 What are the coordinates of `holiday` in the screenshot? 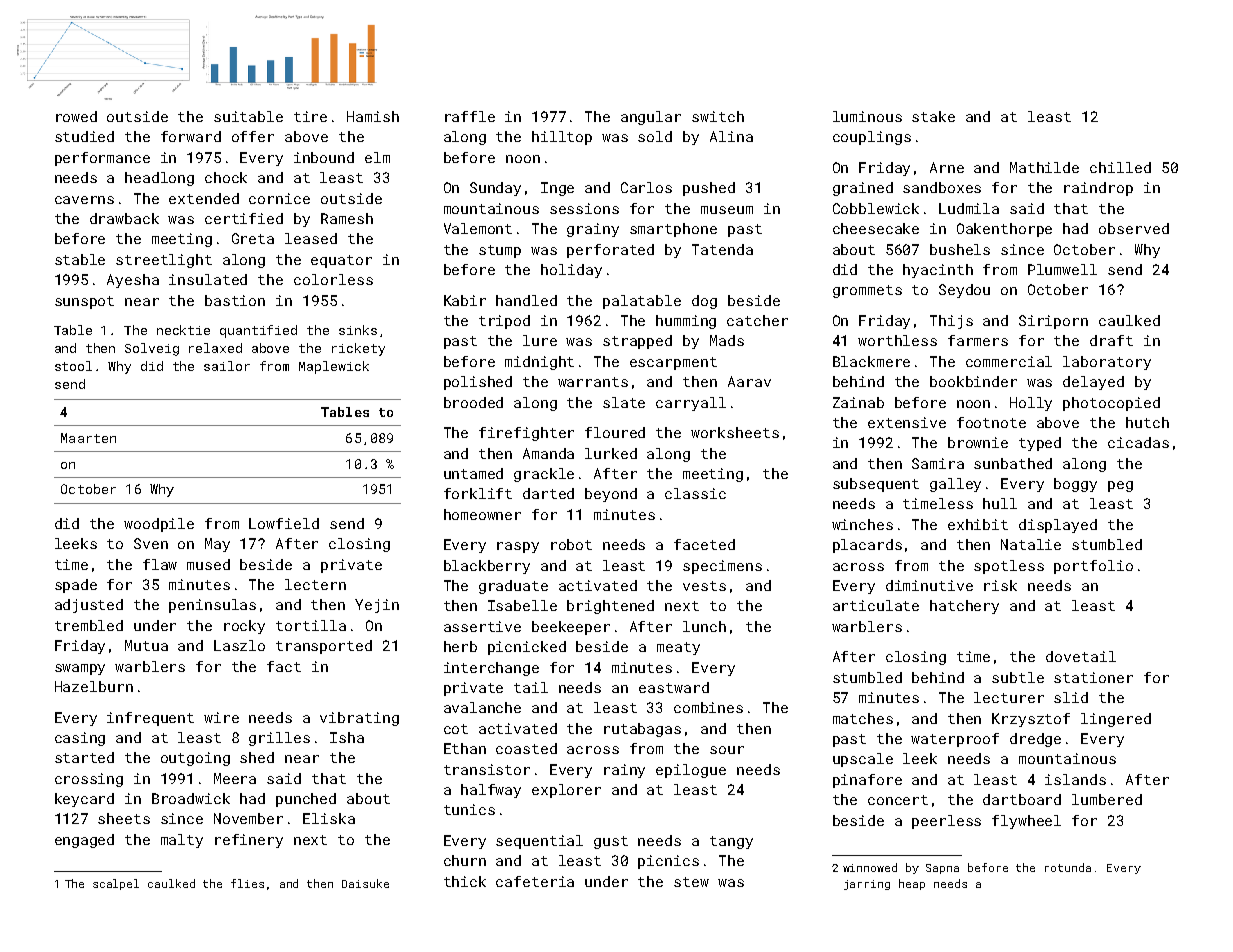 It's located at (571, 271).
